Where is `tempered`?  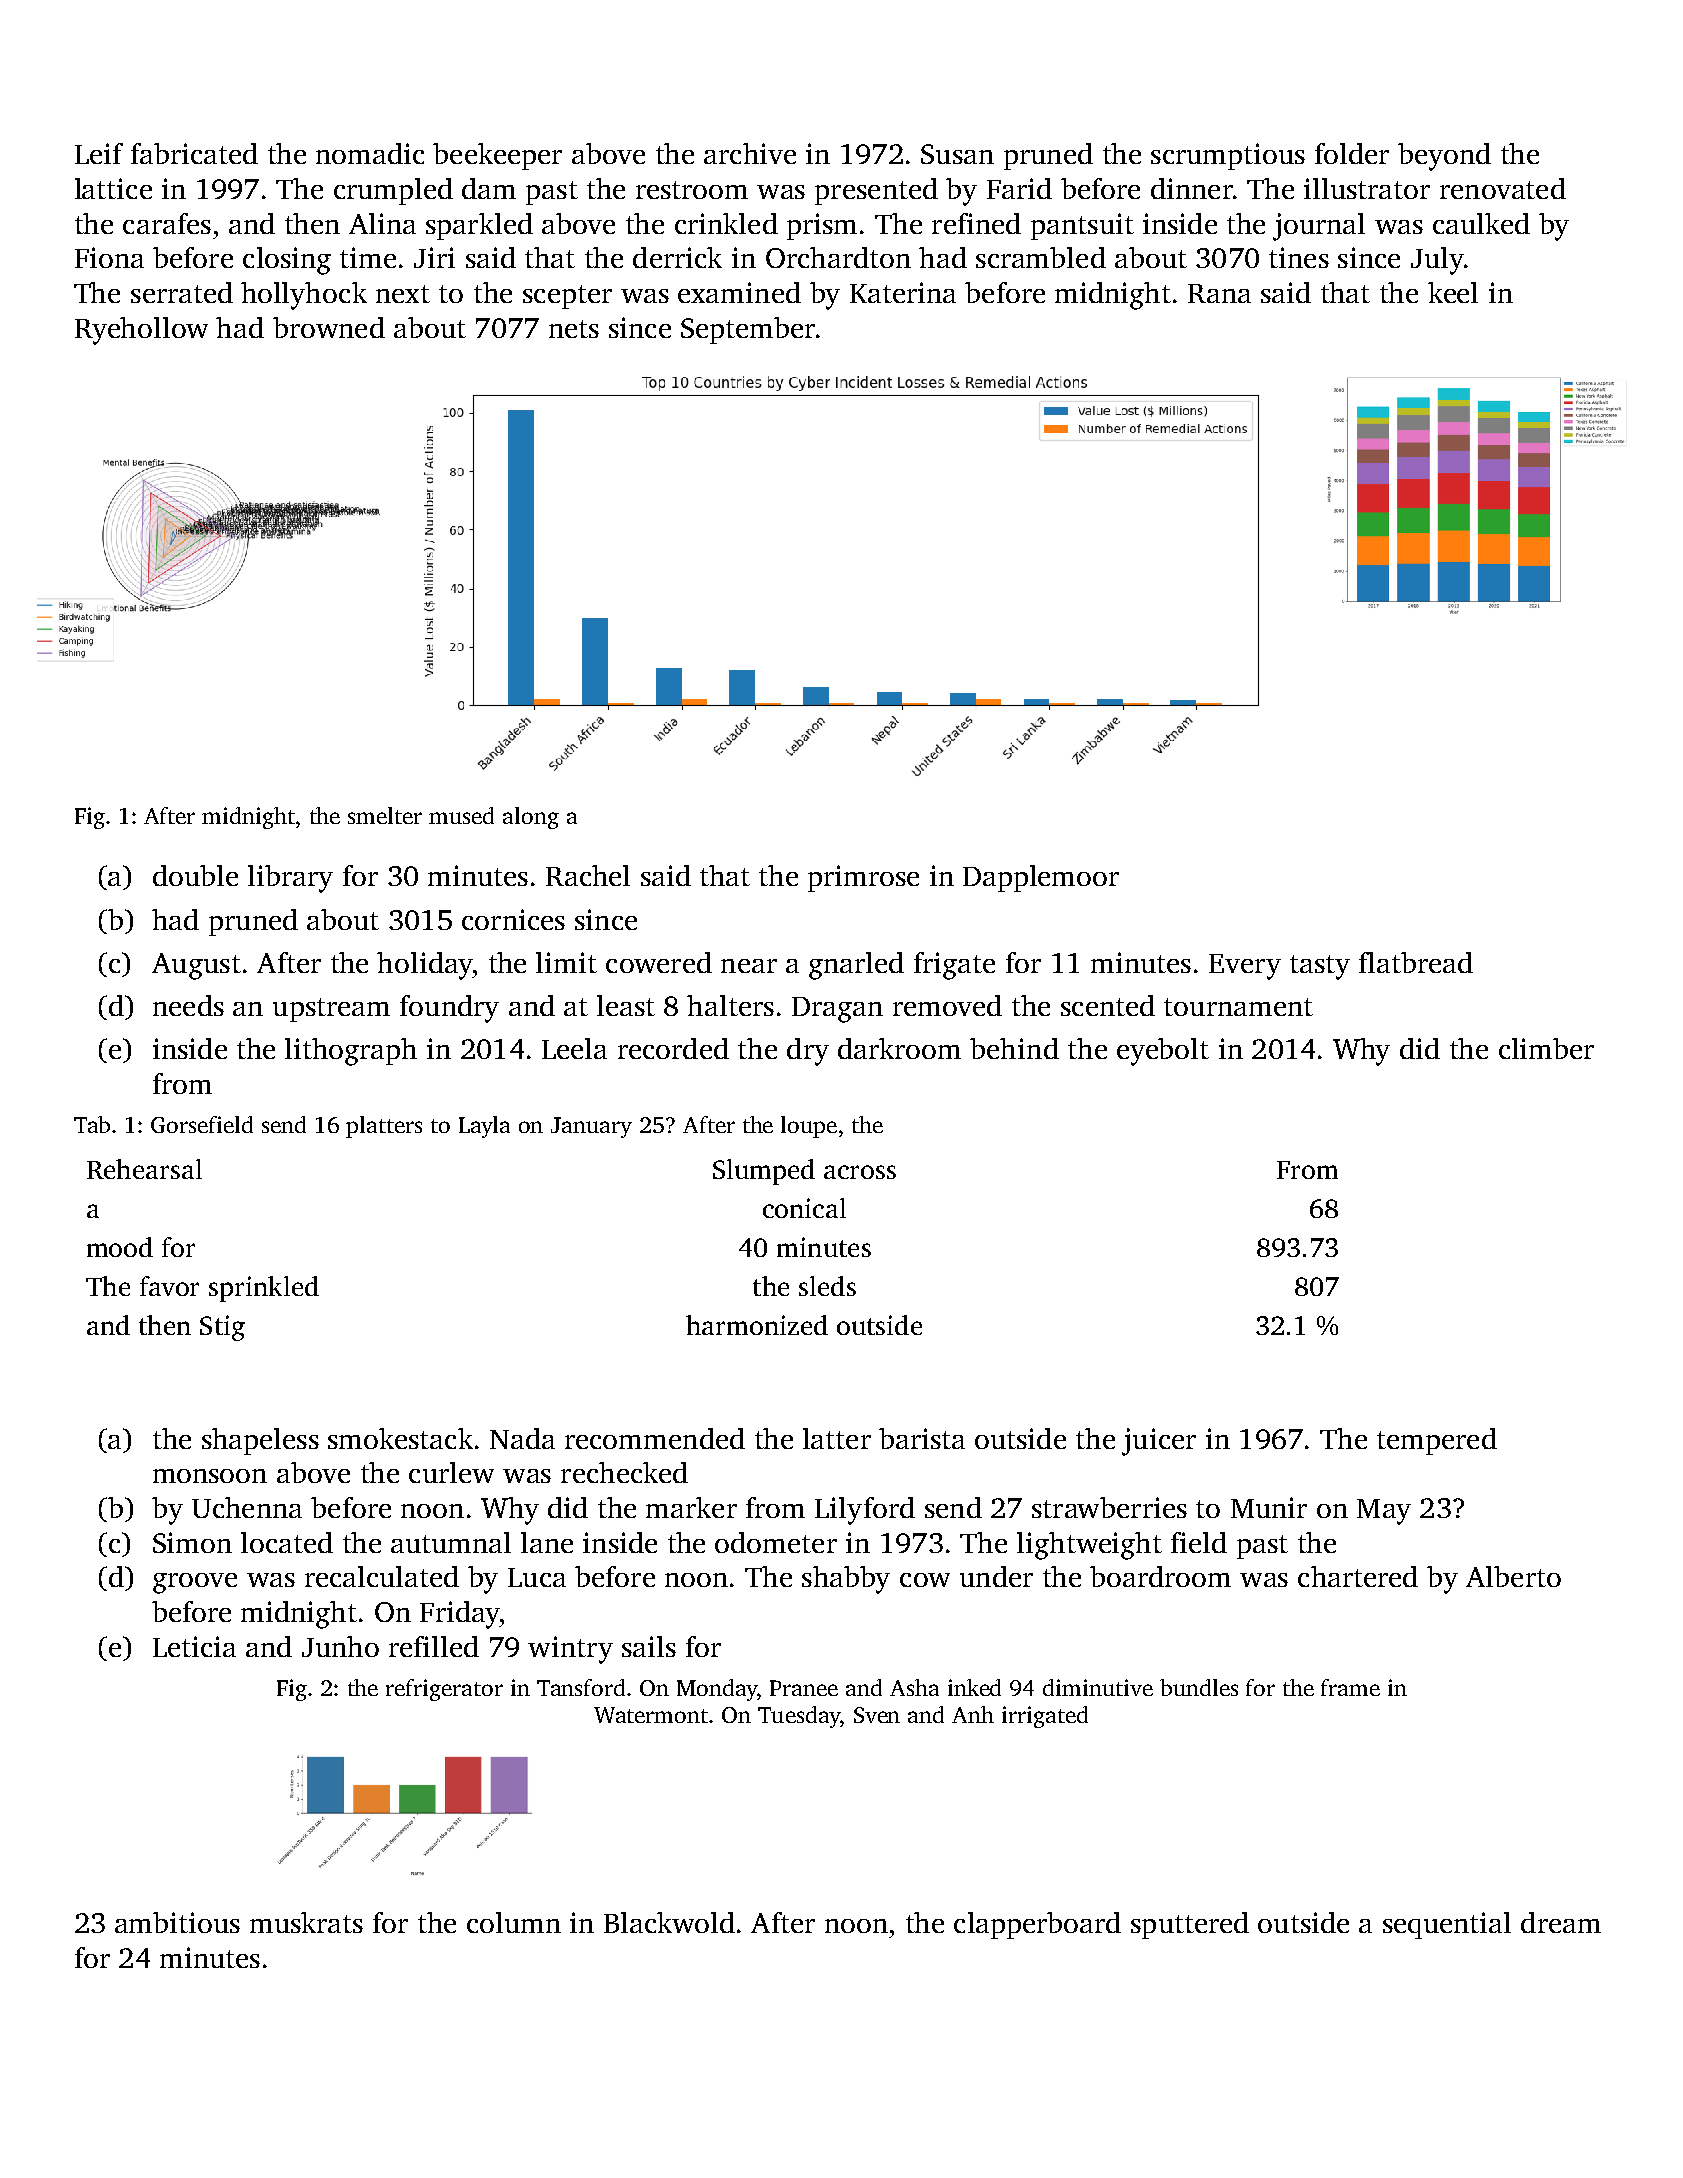
tempered is located at coordinates (1437, 1441).
